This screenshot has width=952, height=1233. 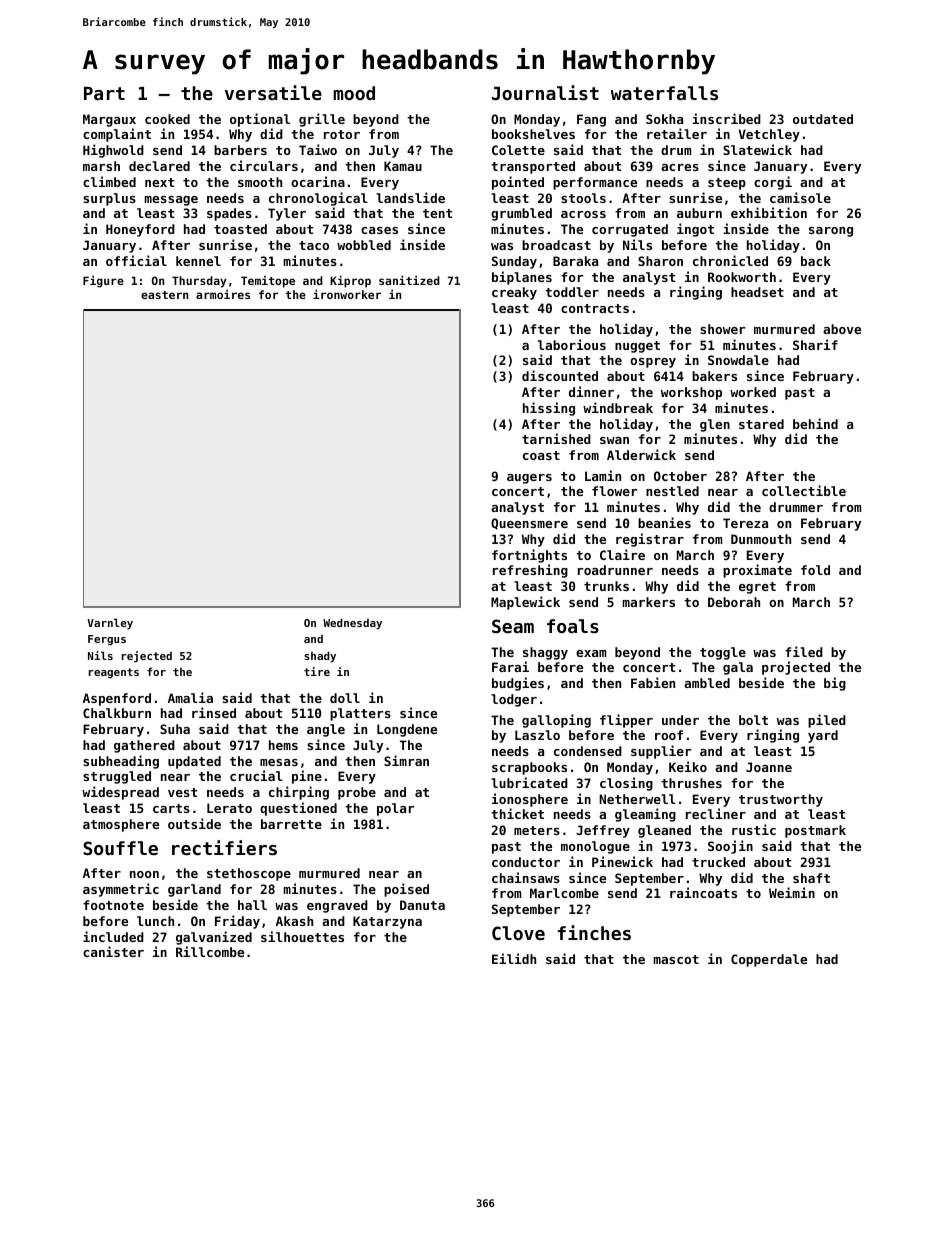 I want to click on angle, so click(x=326, y=730).
